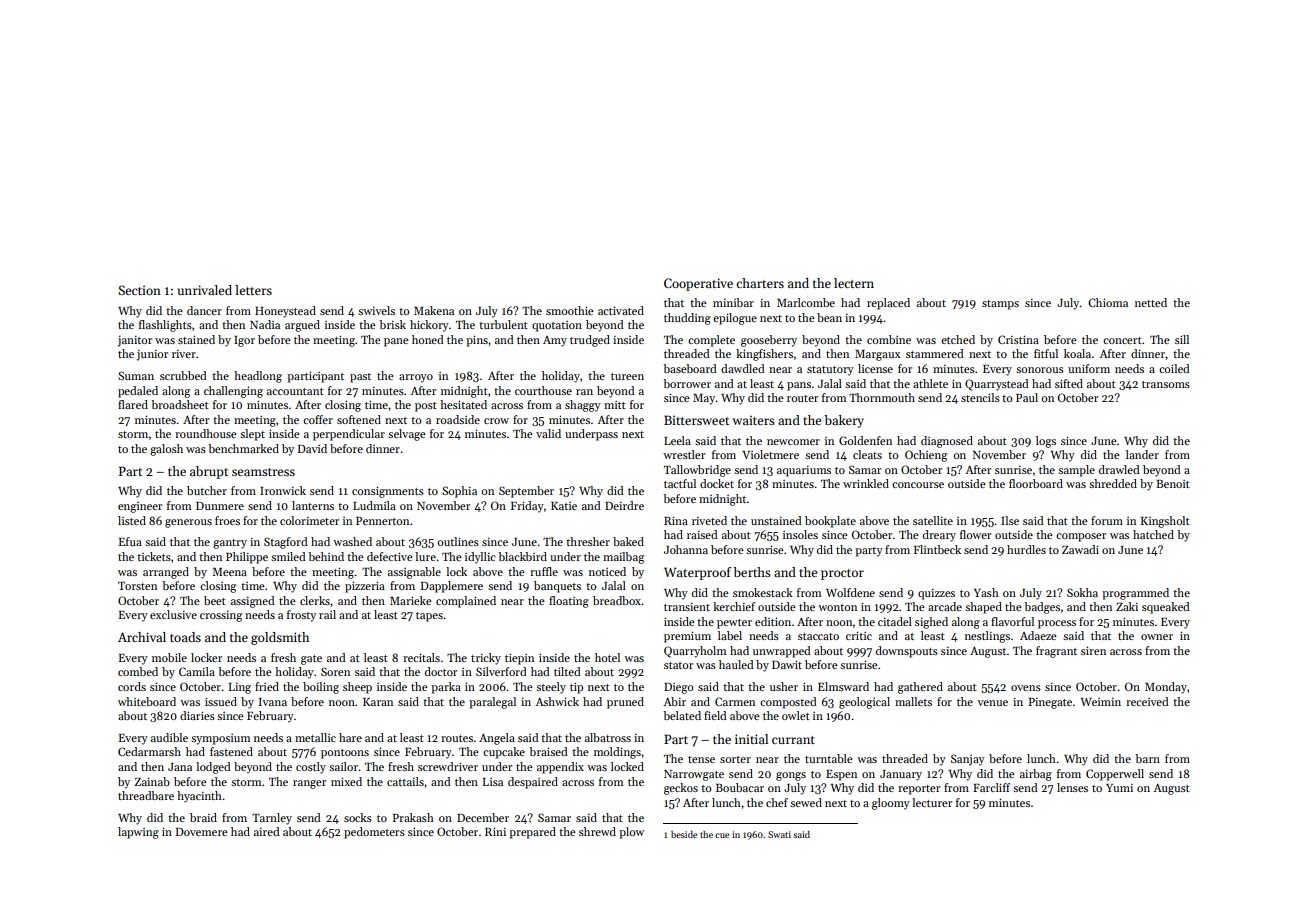 The width and height of the screenshot is (1308, 924). I want to click on floorboard, so click(1036, 483).
